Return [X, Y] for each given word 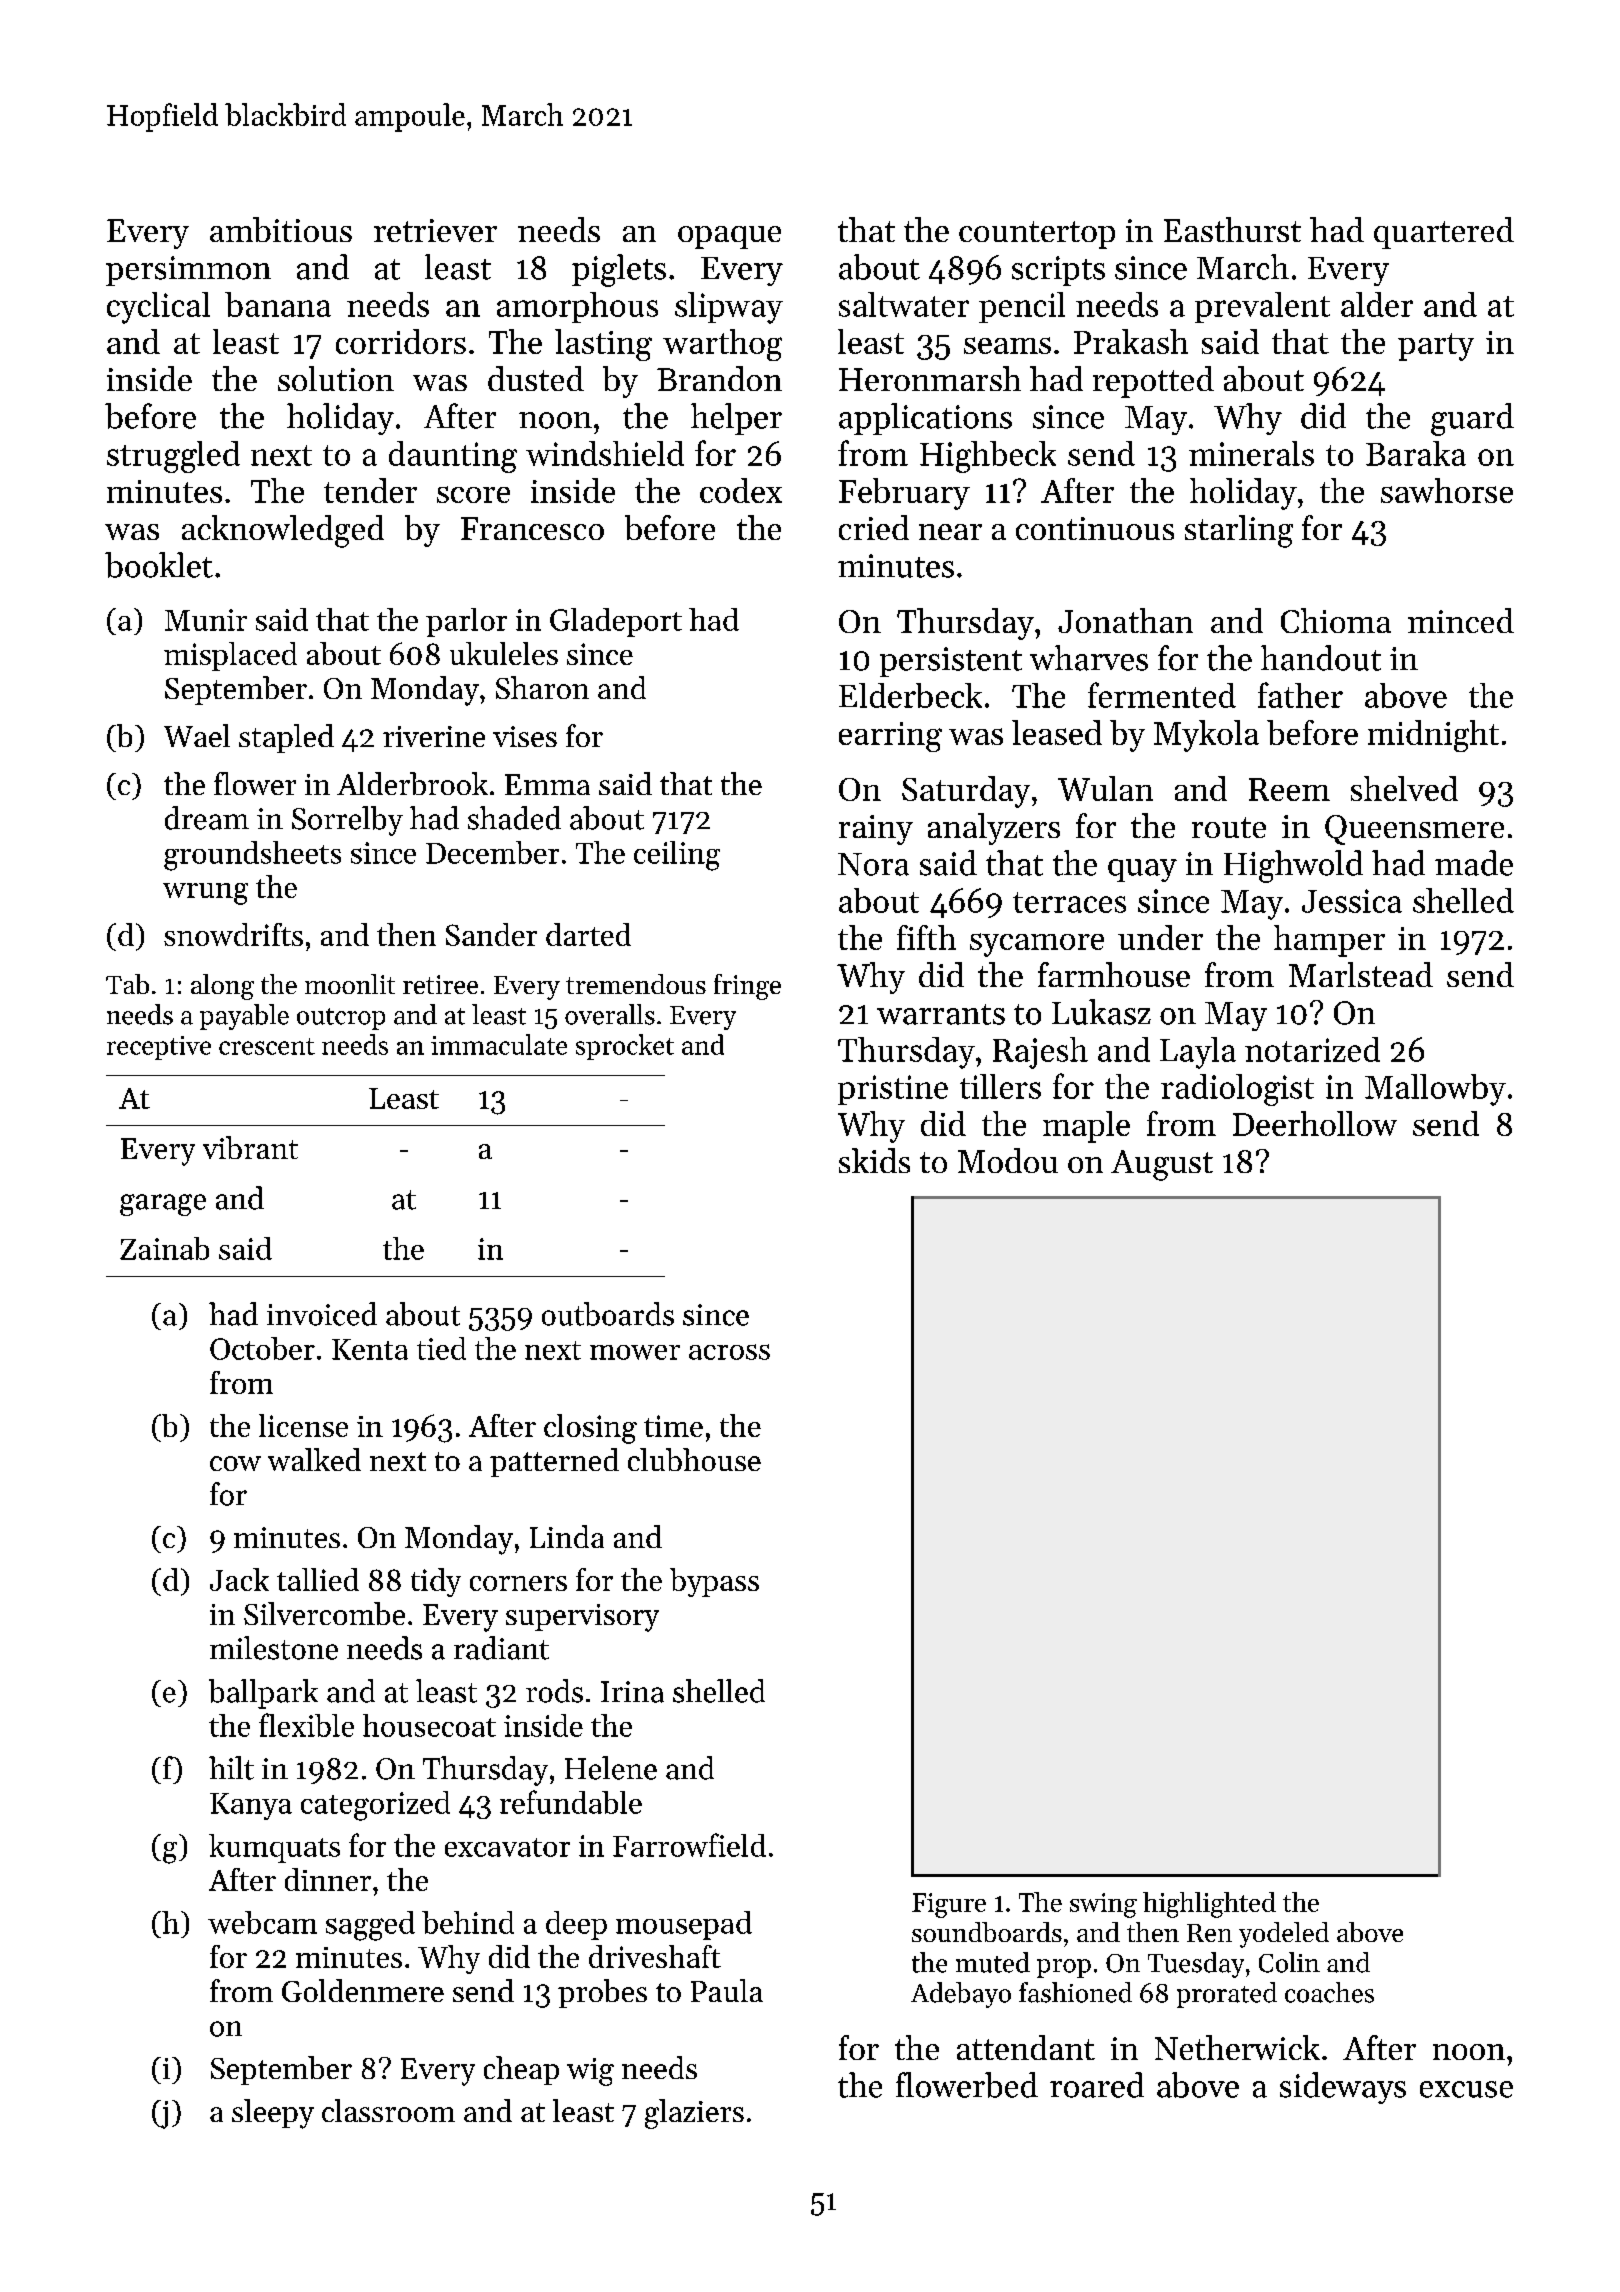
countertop [1037, 235]
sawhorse [1447, 490]
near [950, 532]
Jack [239, 1579]
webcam [262, 1922]
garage [163, 1205]
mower [635, 1352]
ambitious [281, 229]
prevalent [1262, 307]
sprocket [625, 1047]
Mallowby [1435, 1090]
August [1162, 1165]
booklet [159, 565]
